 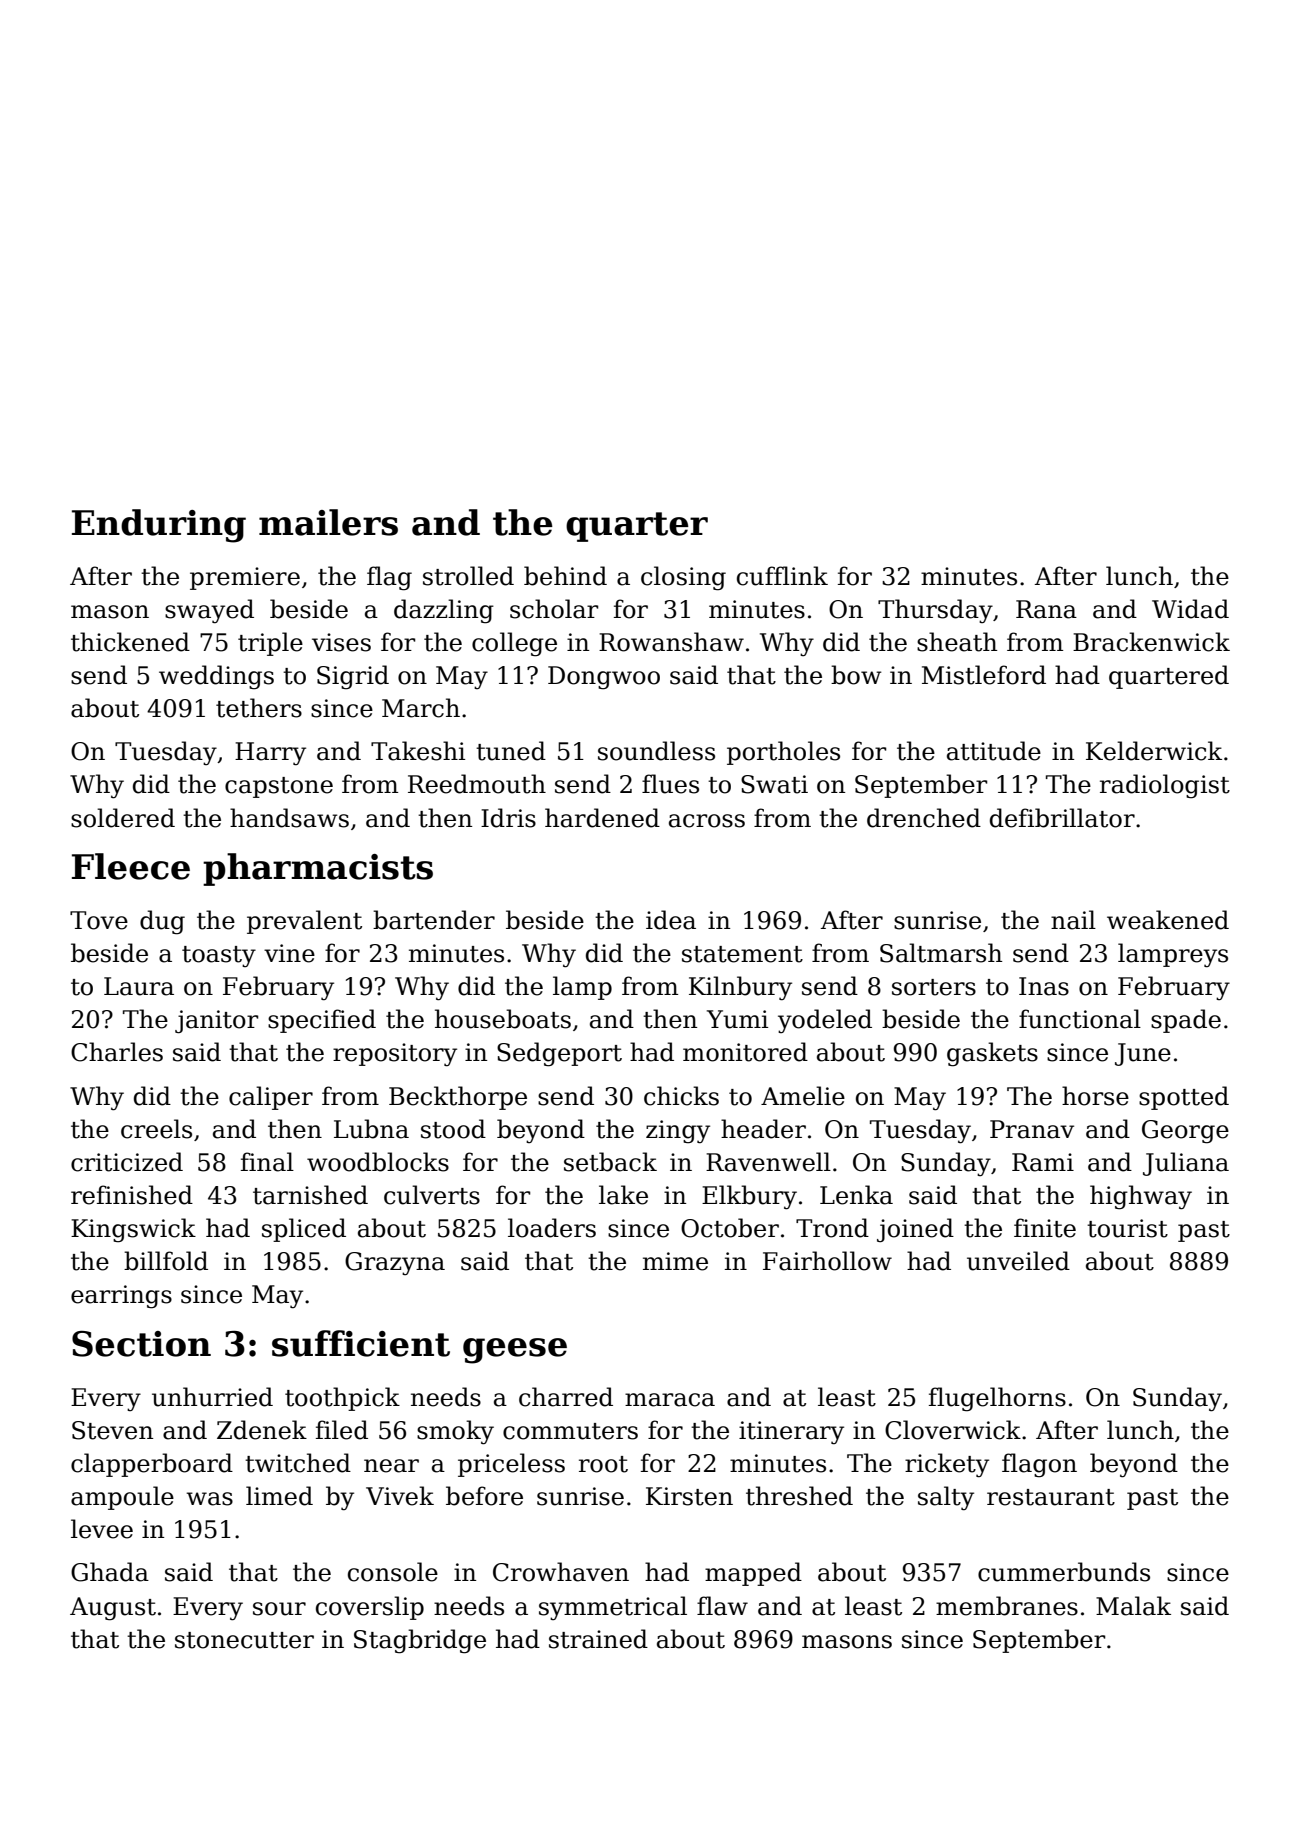 I want to click on stonecutter, so click(x=244, y=1640).
